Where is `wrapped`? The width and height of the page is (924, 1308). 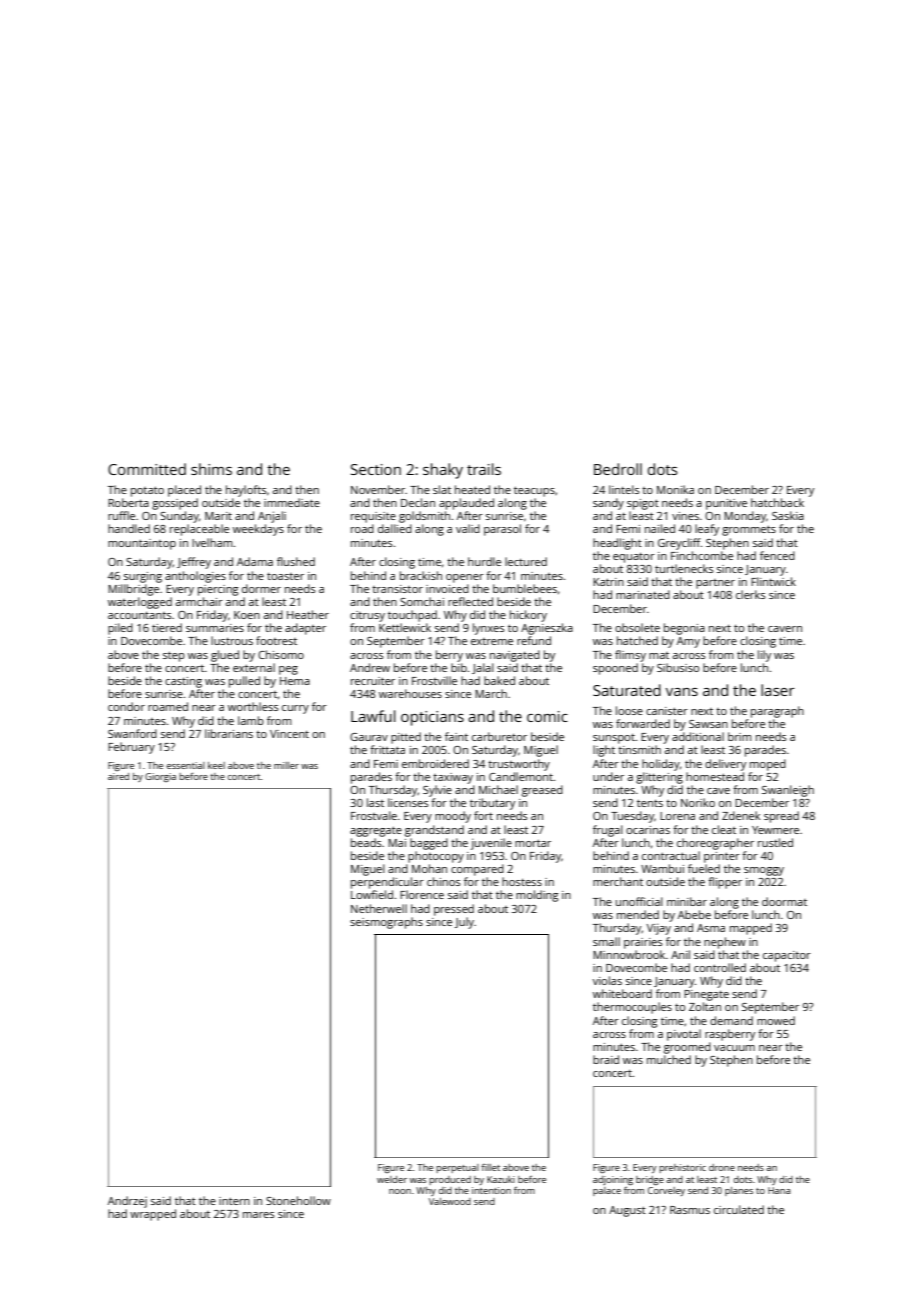
wrapped is located at coordinates (153, 1215).
